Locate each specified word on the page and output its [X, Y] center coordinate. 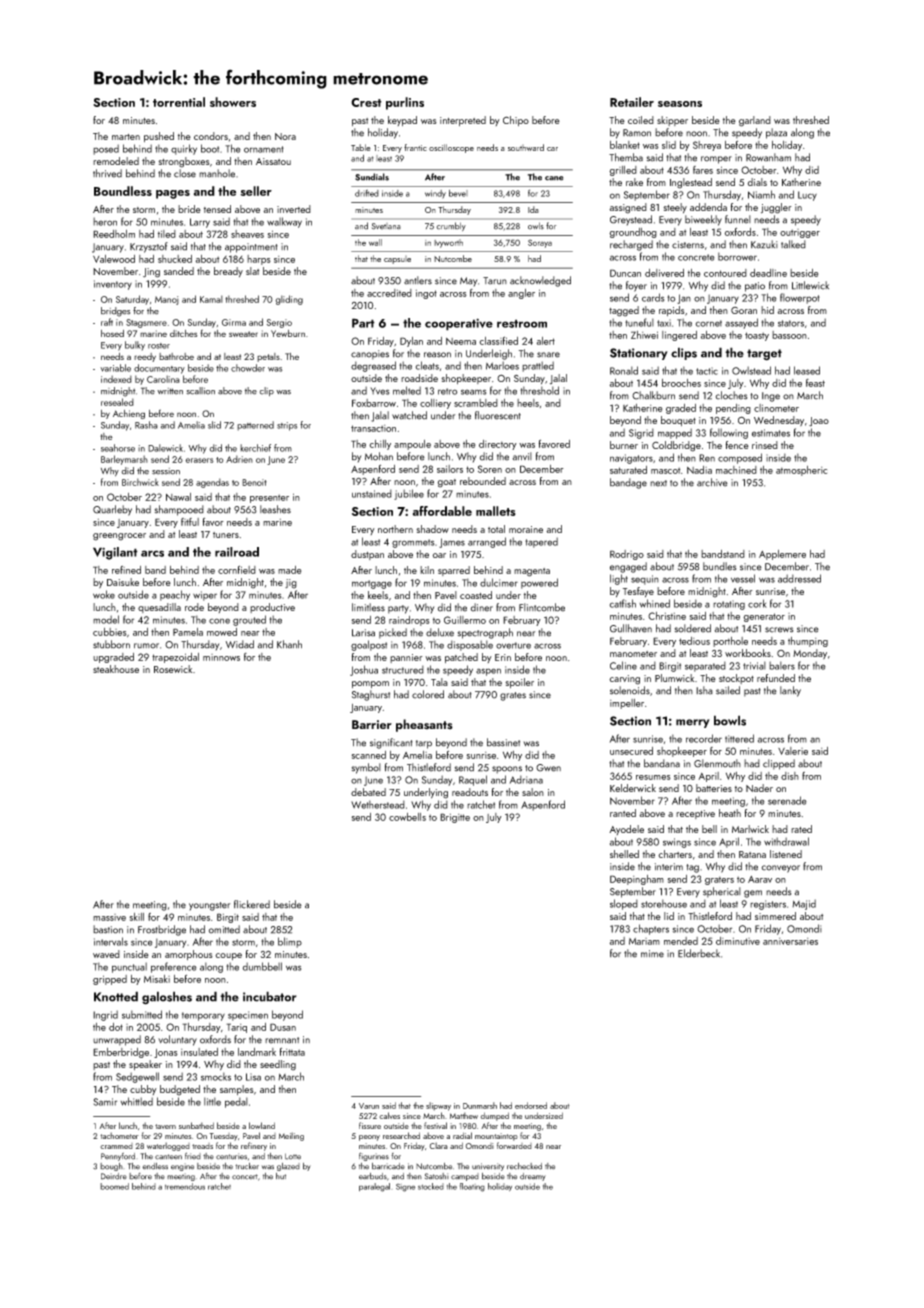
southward [526, 147]
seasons [680, 104]
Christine [667, 616]
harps [259, 260]
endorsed [531, 1105]
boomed [114, 1186]
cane [554, 178]
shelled [624, 854]
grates [513, 696]
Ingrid [105, 1015]
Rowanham [768, 157]
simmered [775, 916]
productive [272, 608]
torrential [179, 102]
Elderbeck [699, 953]
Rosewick [173, 669]
